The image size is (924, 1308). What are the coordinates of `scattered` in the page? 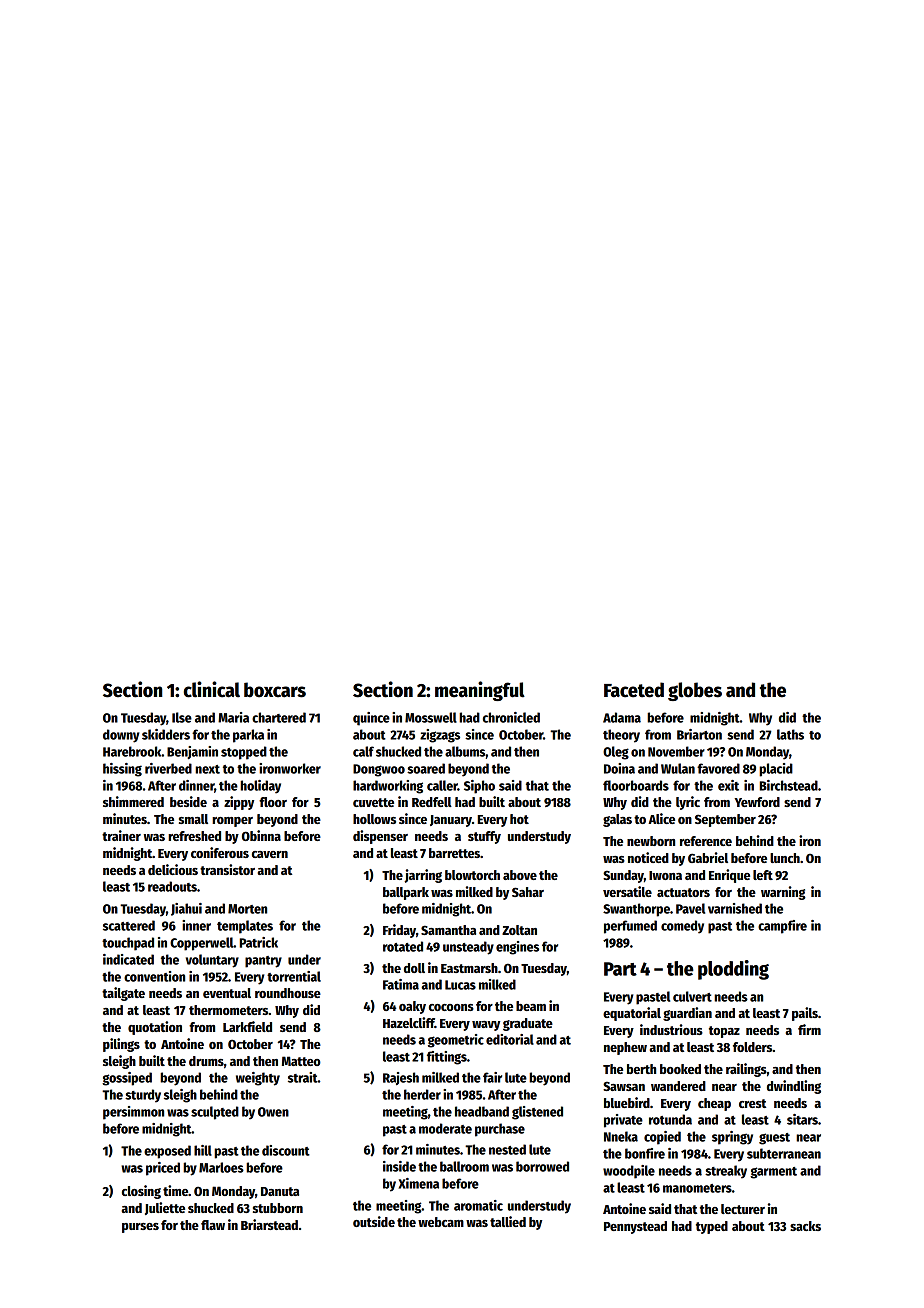 It's located at (129, 925).
